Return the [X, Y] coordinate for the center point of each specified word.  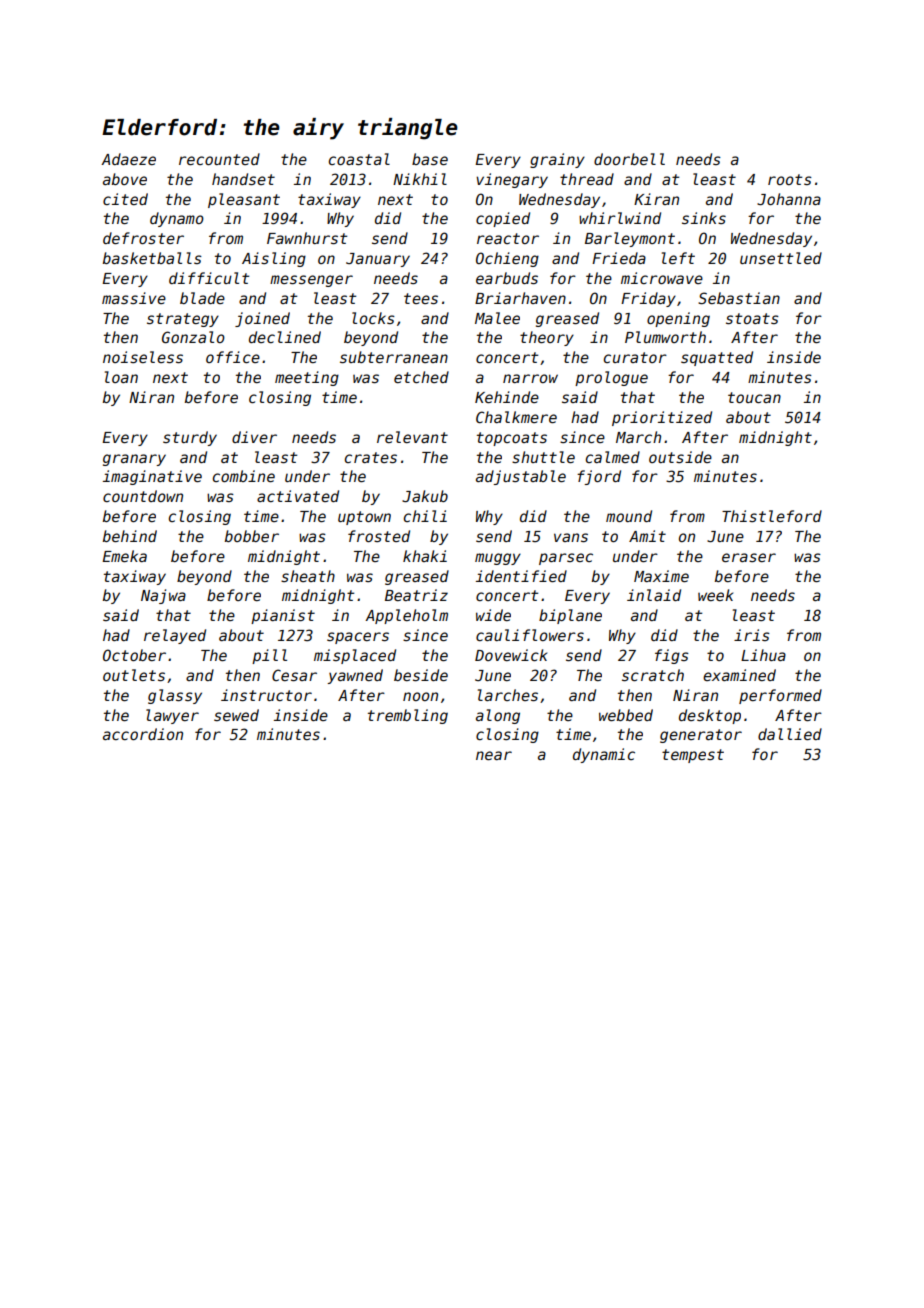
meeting [307, 378]
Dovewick [511, 655]
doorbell [629, 159]
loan [121, 377]
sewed [236, 715]
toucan [754, 397]
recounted [219, 159]
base [430, 159]
